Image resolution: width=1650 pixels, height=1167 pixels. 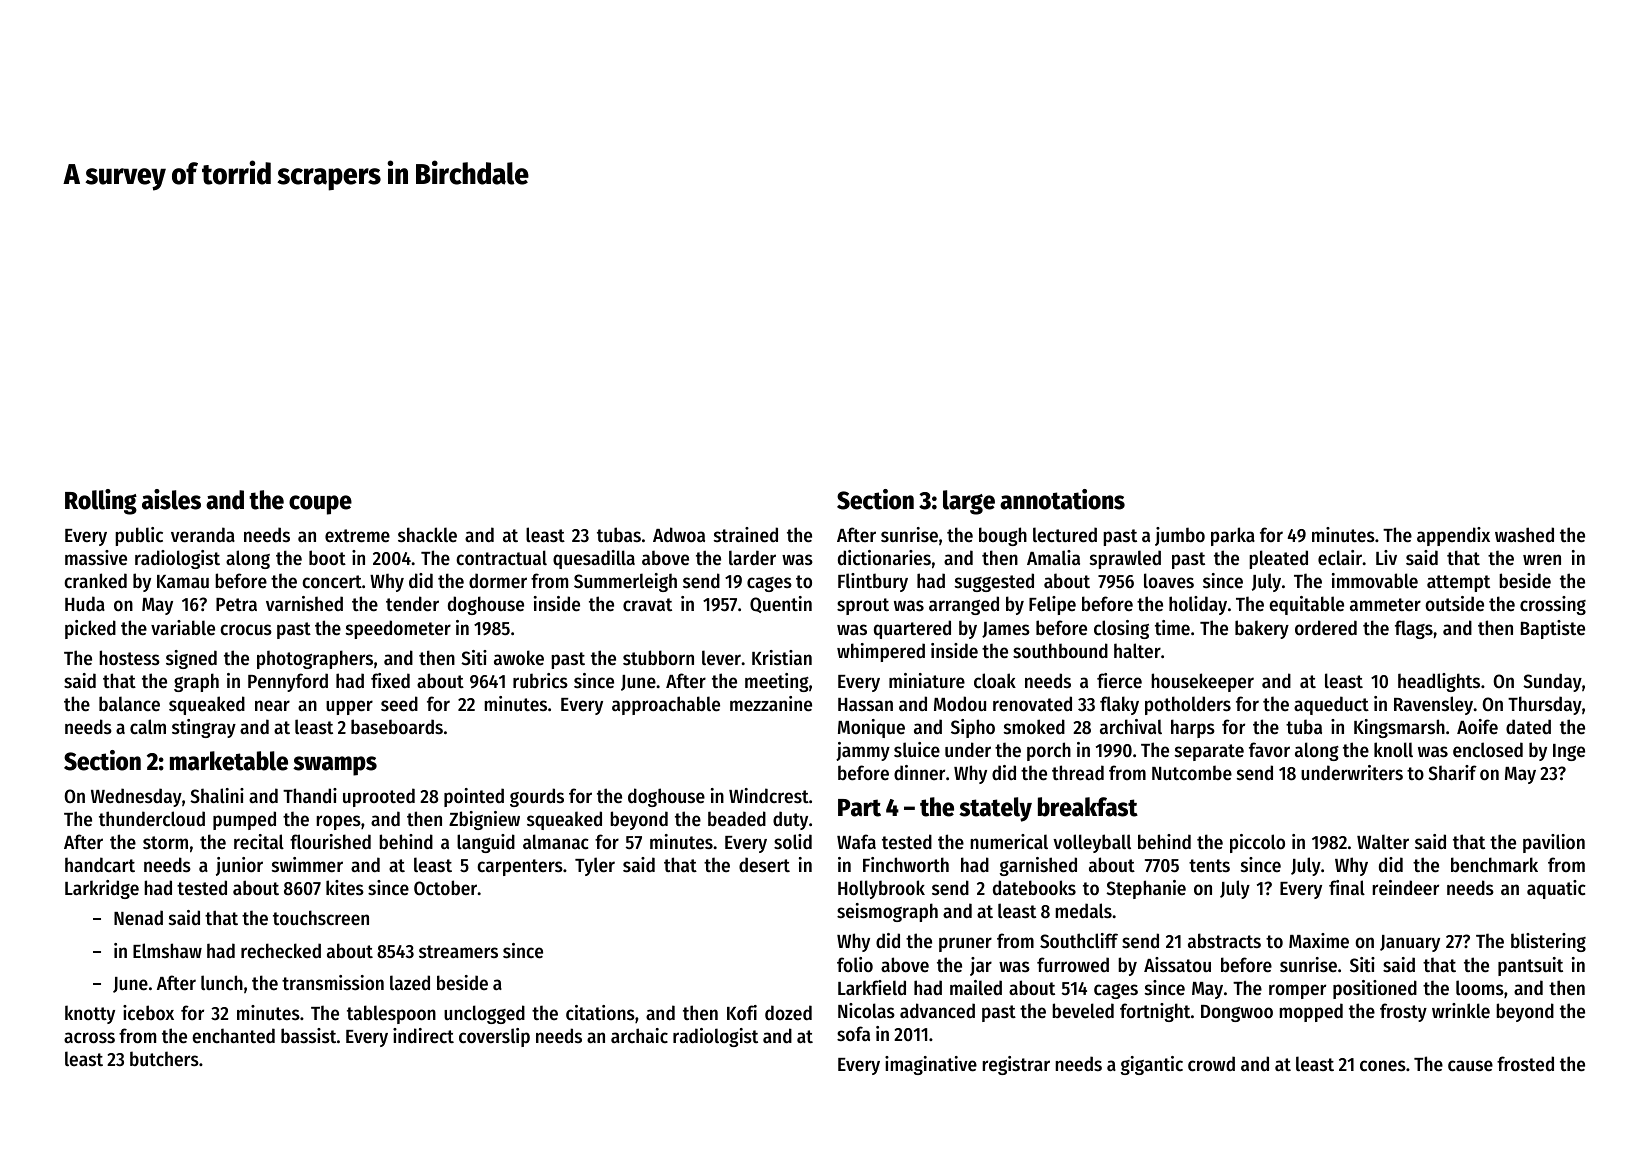 What do you see at coordinates (737, 819) in the screenshot?
I see `beaded` at bounding box center [737, 819].
